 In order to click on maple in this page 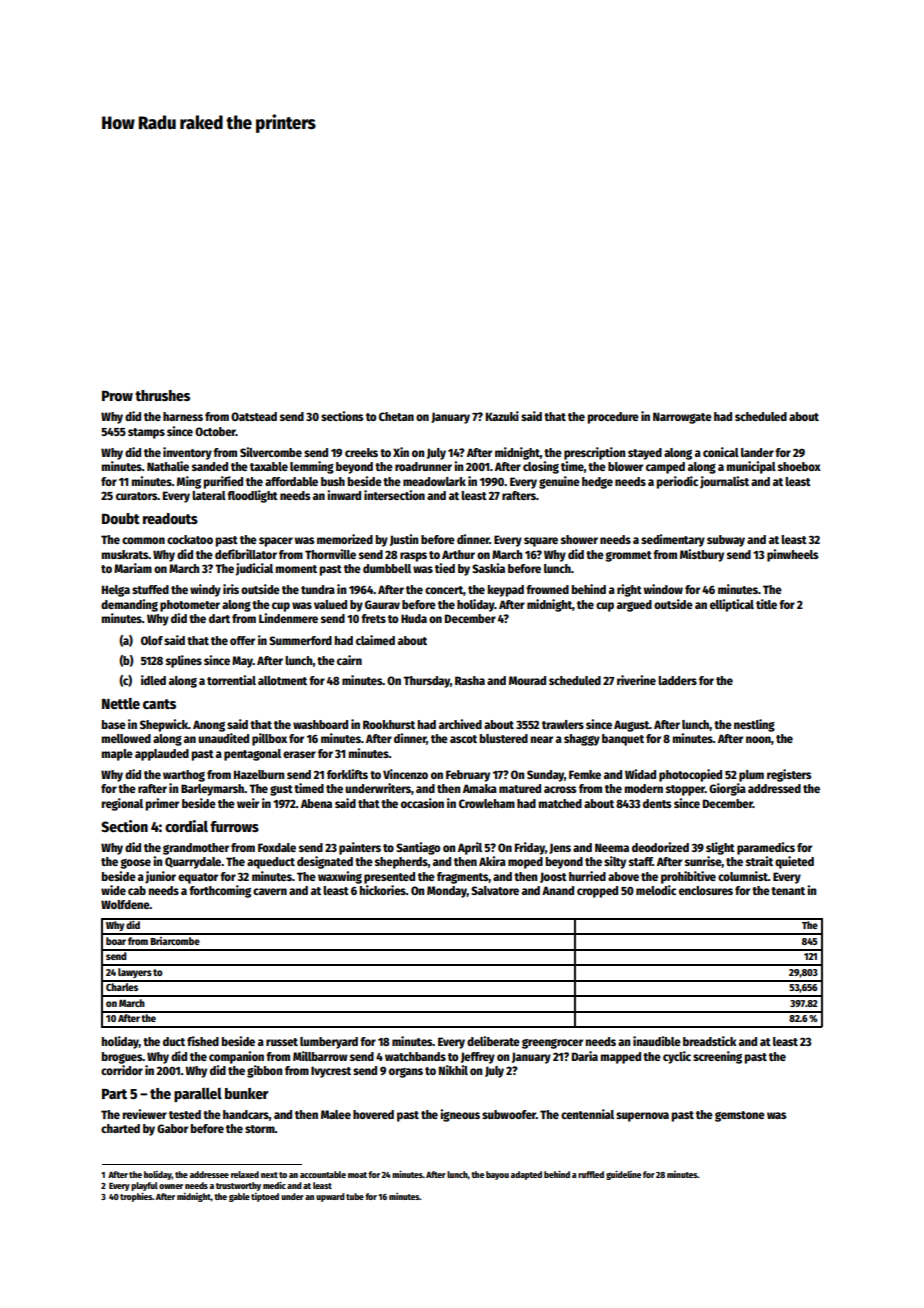, I will do `click(117, 755)`.
